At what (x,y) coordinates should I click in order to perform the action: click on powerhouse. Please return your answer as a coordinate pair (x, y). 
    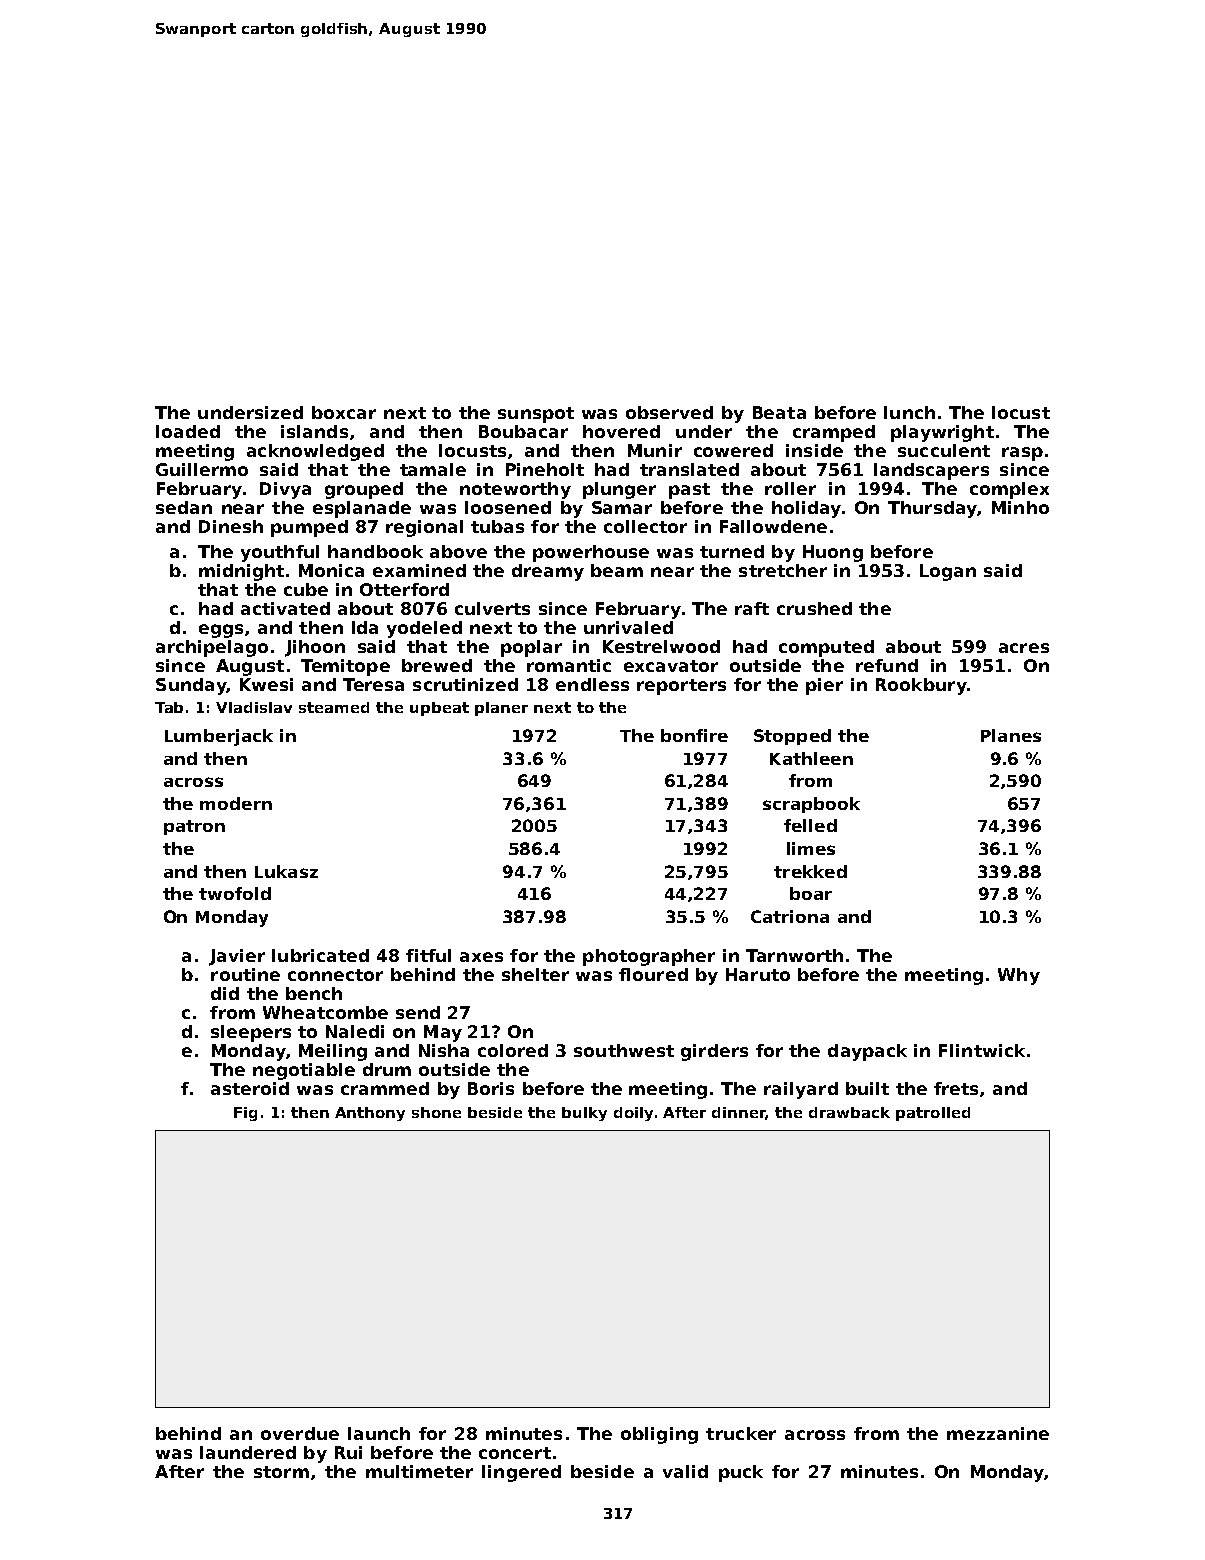
    Looking at the image, I should click on (591, 553).
